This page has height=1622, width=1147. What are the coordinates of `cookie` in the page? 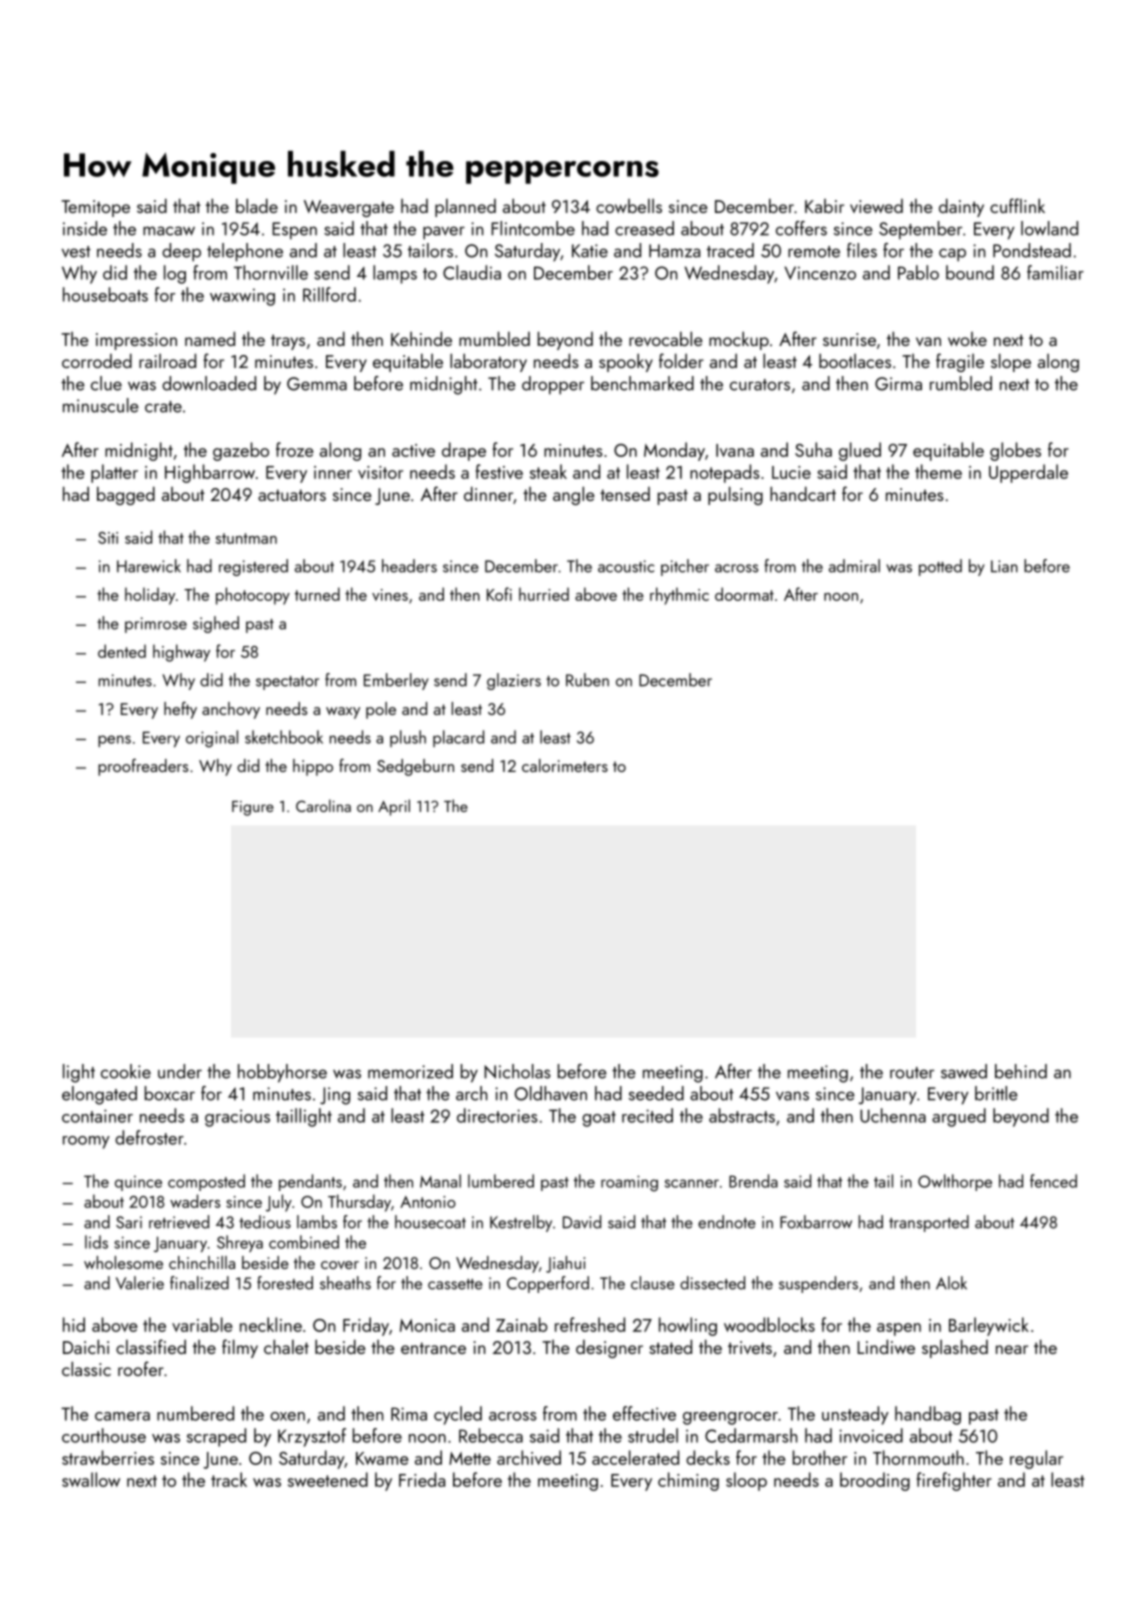 It's located at (126, 1071).
